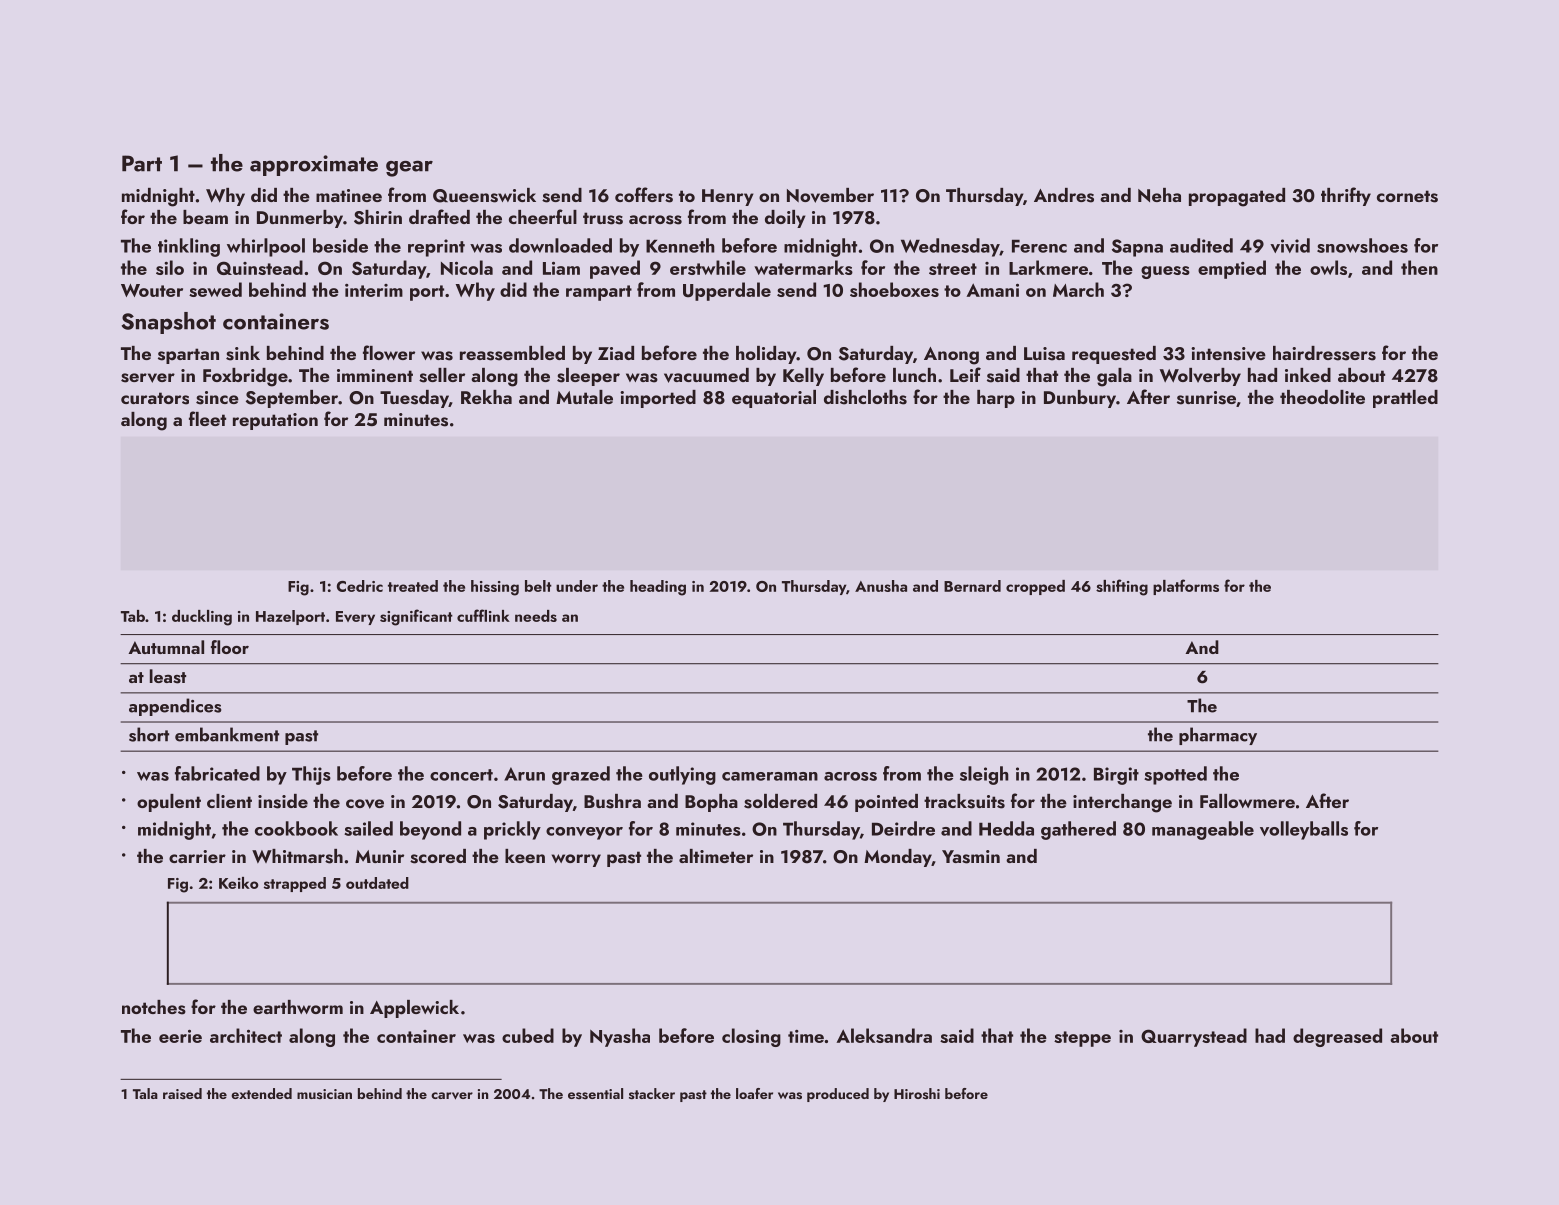  I want to click on November, so click(830, 195).
